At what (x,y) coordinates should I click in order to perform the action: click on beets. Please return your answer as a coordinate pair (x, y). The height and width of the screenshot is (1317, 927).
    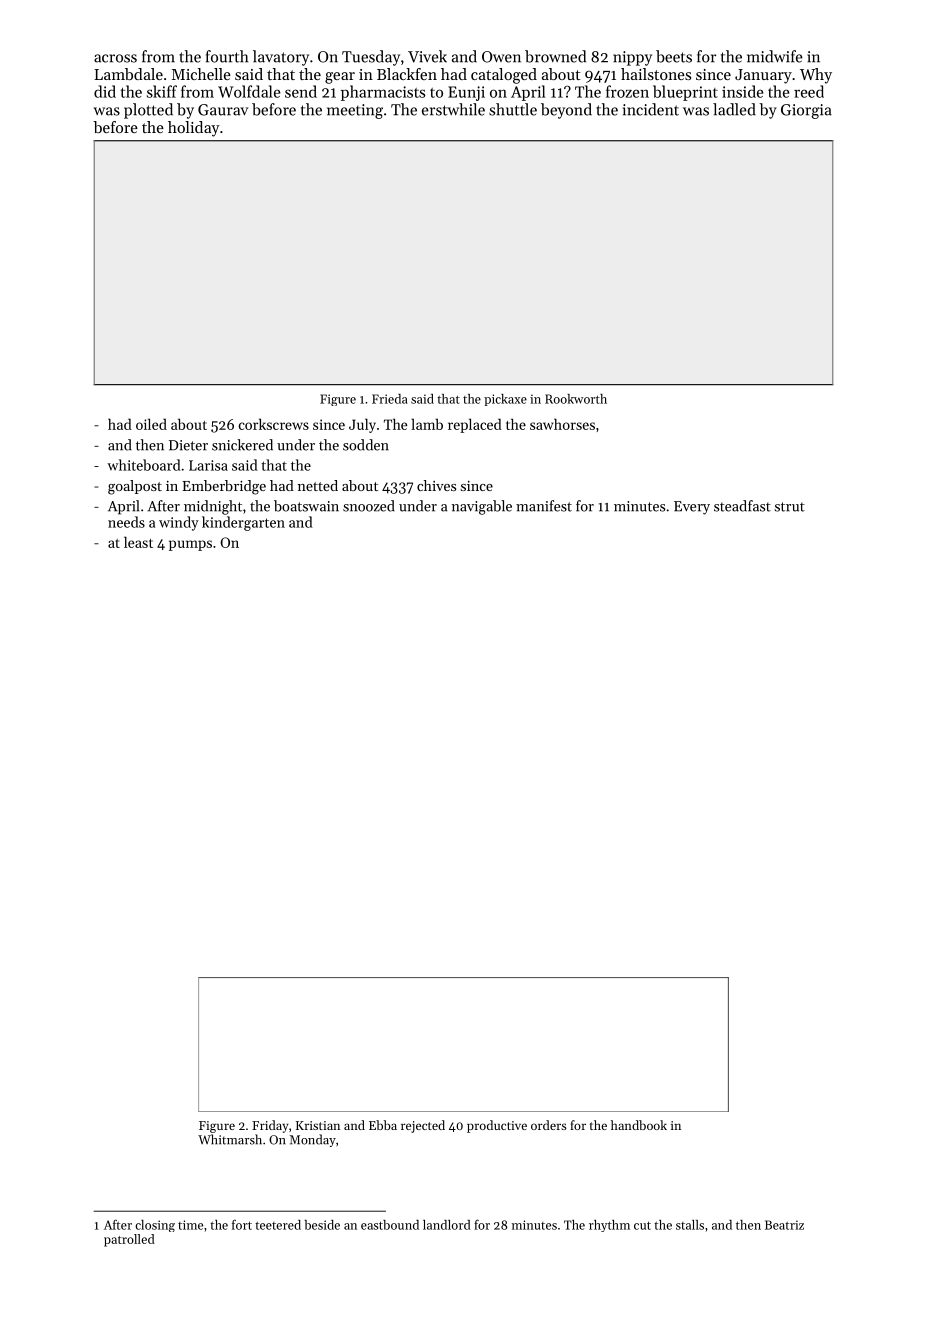
    Looking at the image, I should click on (674, 56).
